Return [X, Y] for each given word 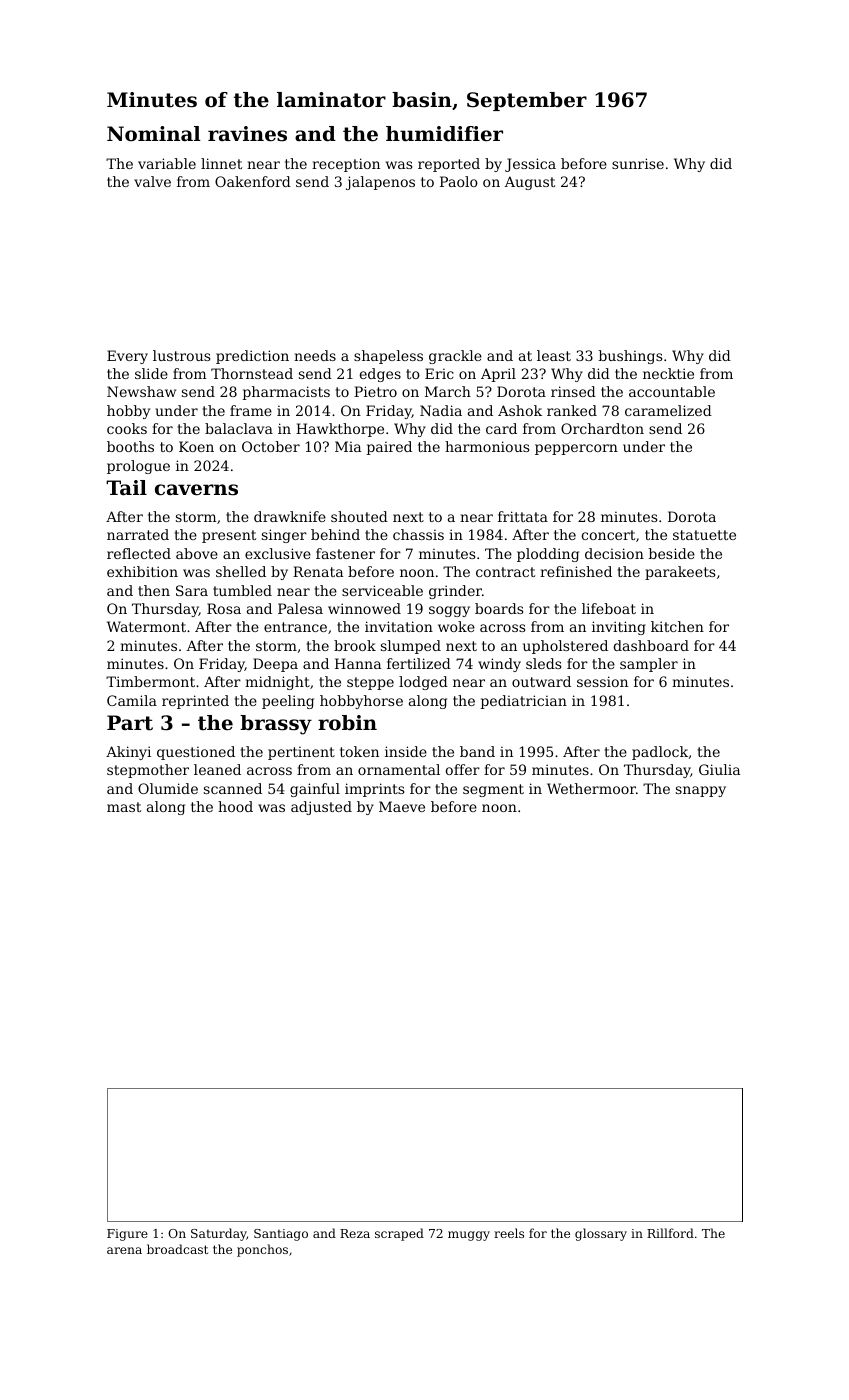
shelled [241, 571]
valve [152, 181]
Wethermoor [591, 788]
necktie [668, 373]
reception [346, 165]
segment [493, 790]
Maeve [402, 806]
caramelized [668, 410]
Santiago [281, 1235]
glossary [601, 1234]
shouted [359, 516]
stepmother [148, 771]
